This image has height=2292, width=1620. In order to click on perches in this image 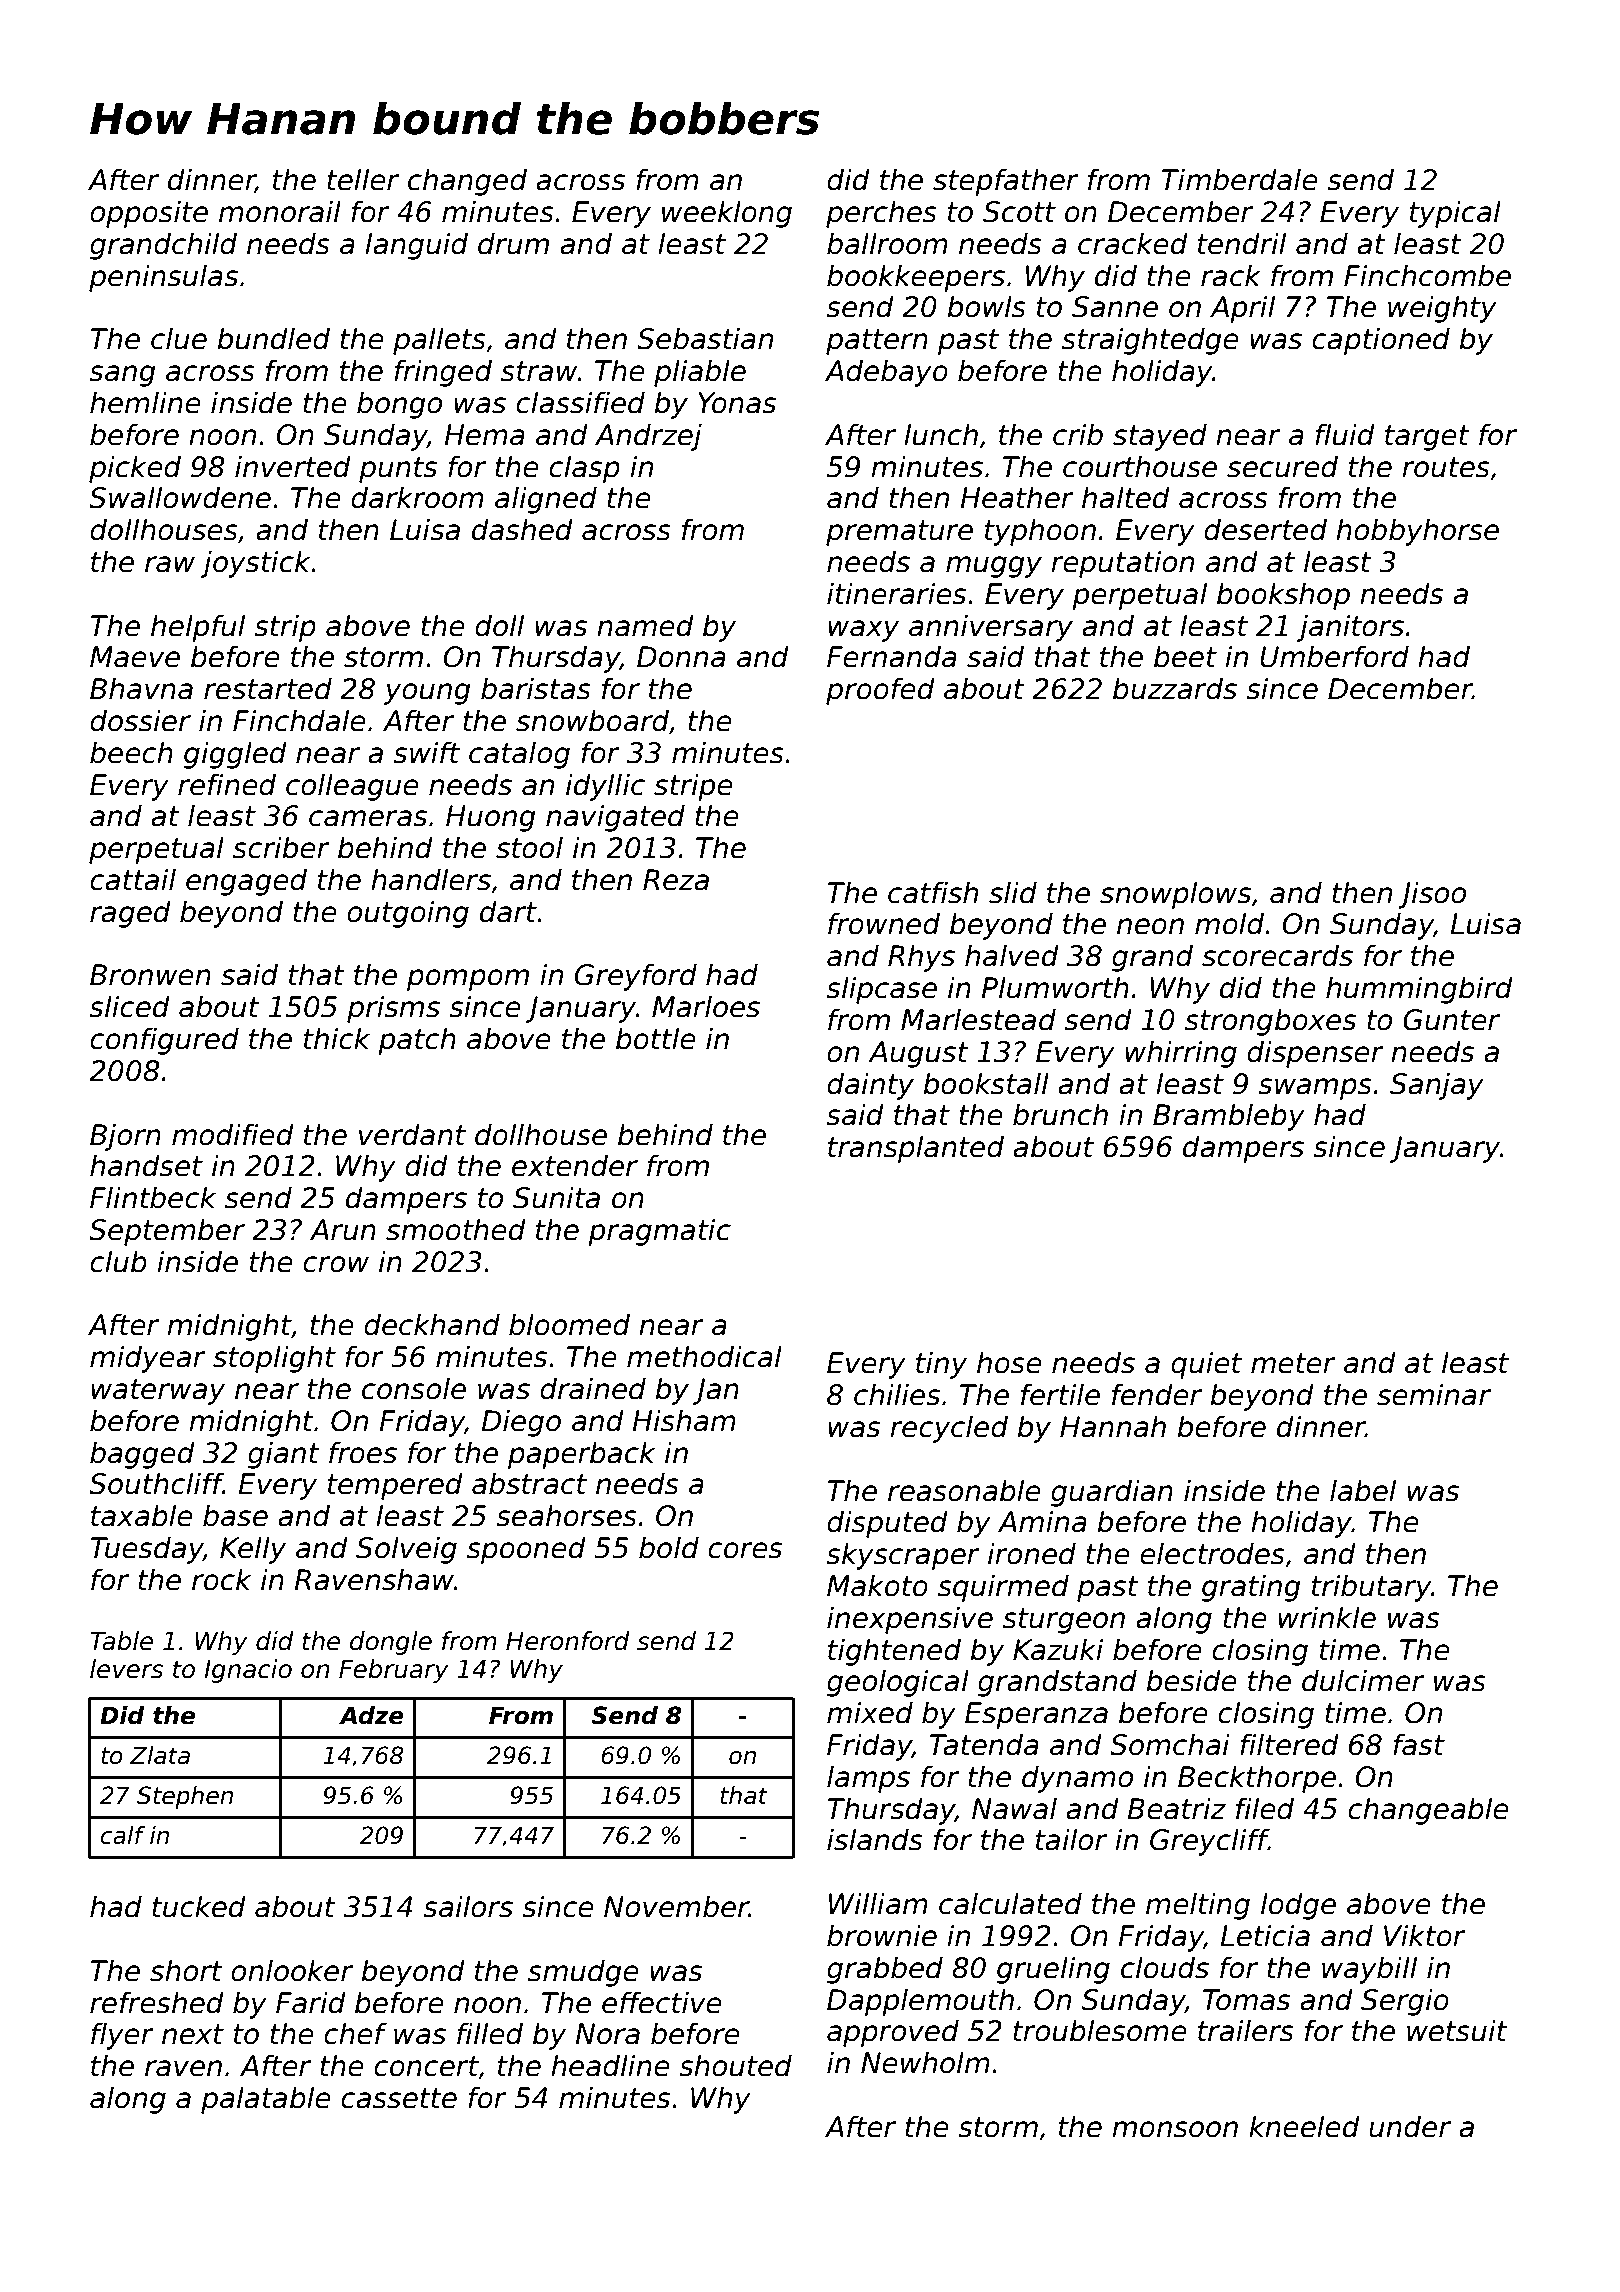, I will do `click(881, 214)`.
